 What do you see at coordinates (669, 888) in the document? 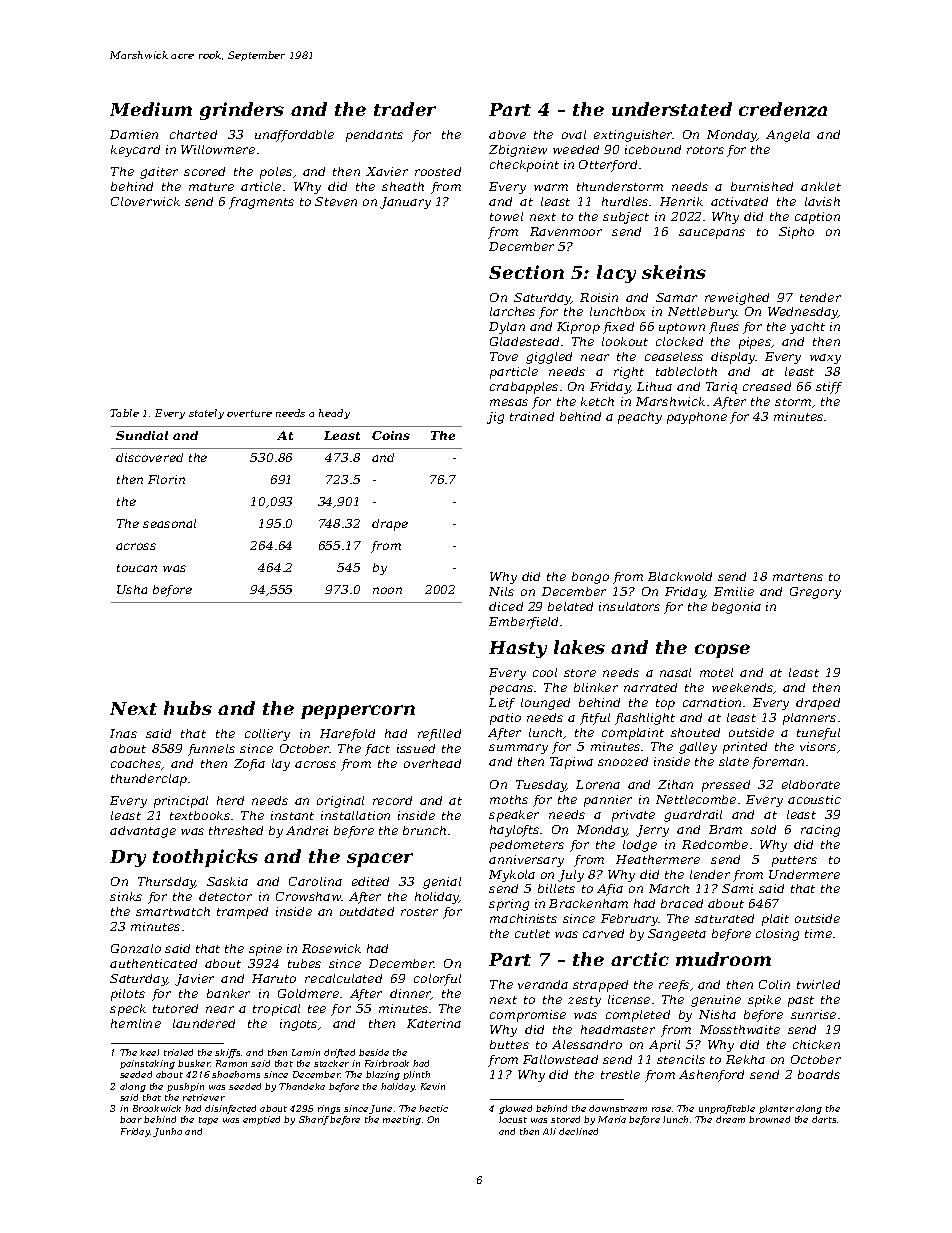
I see `March` at bounding box center [669, 888].
